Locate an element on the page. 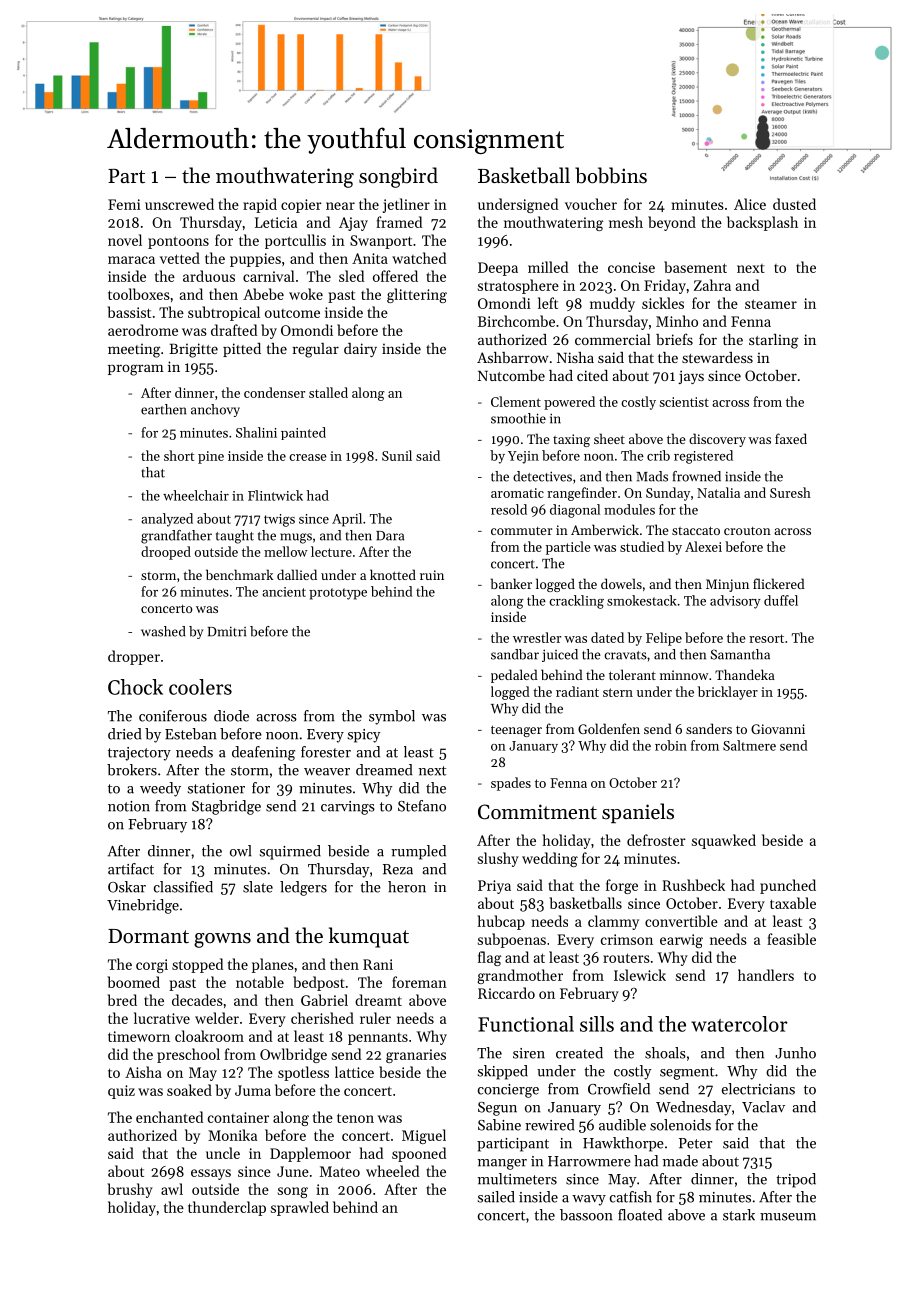 This image has width=924, height=1308. brushy is located at coordinates (130, 1190).
